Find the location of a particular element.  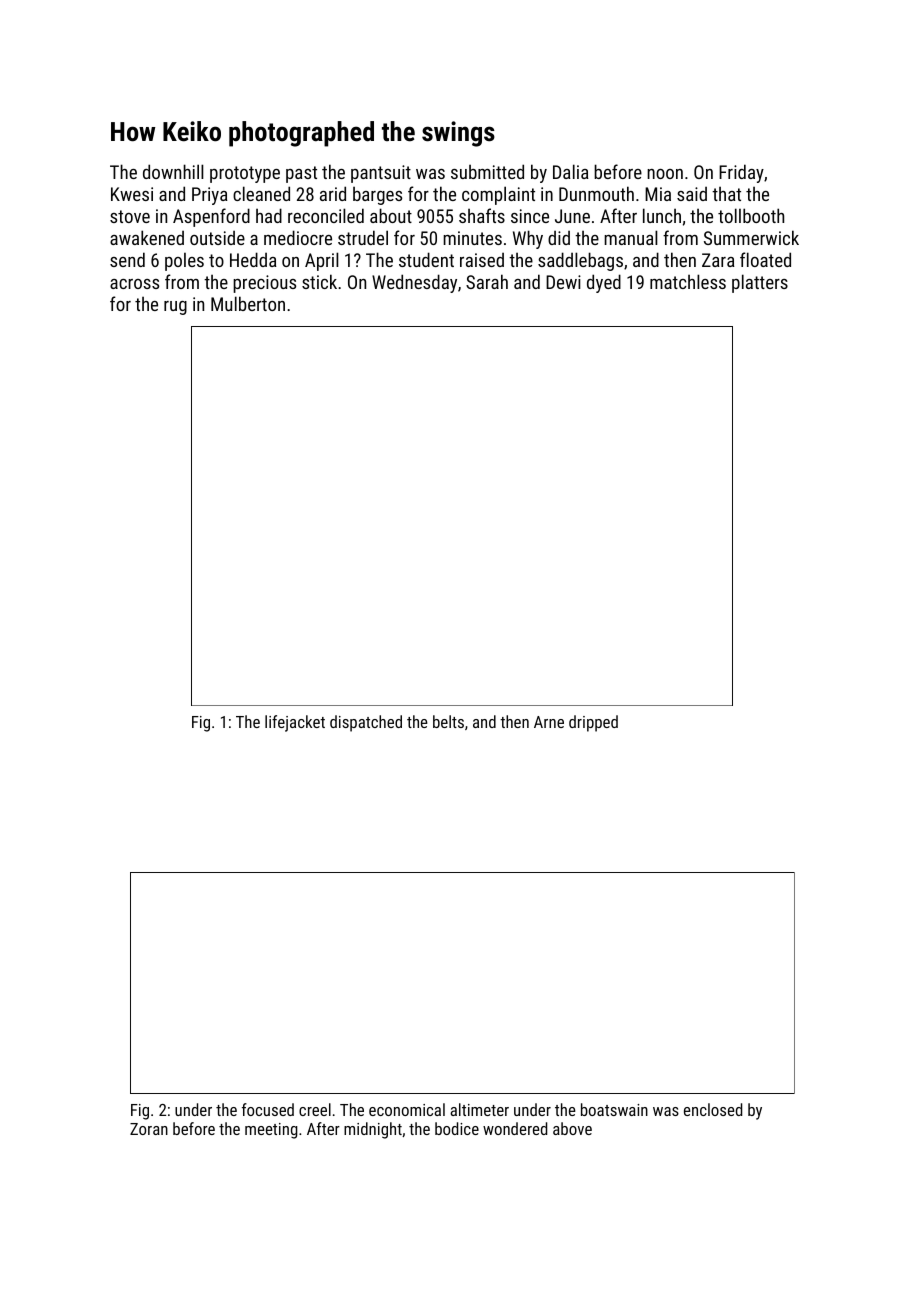

lifejacket is located at coordinates (295, 723).
